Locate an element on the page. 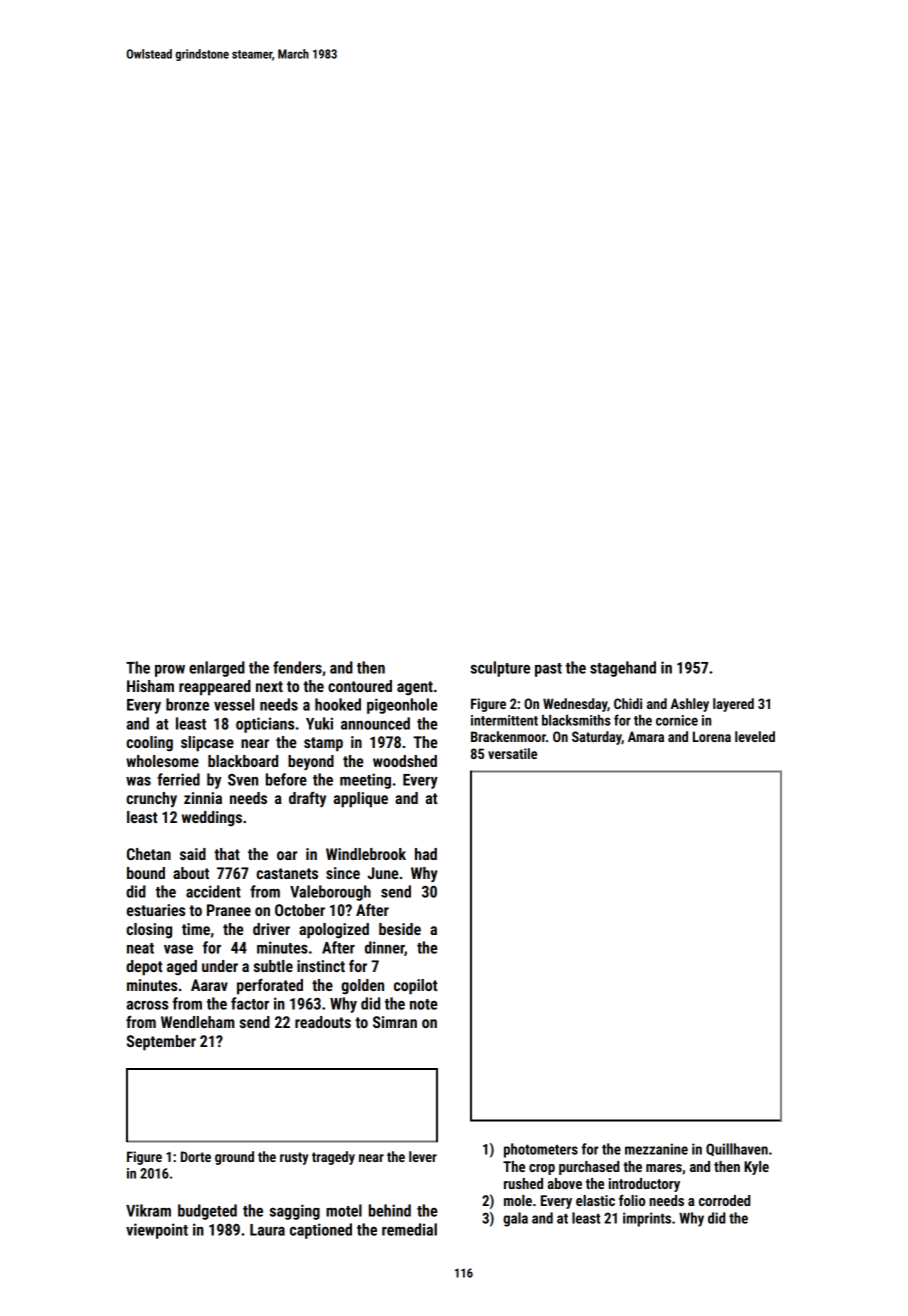 This page has width=908, height=1316. viewpoint is located at coordinates (157, 1231).
